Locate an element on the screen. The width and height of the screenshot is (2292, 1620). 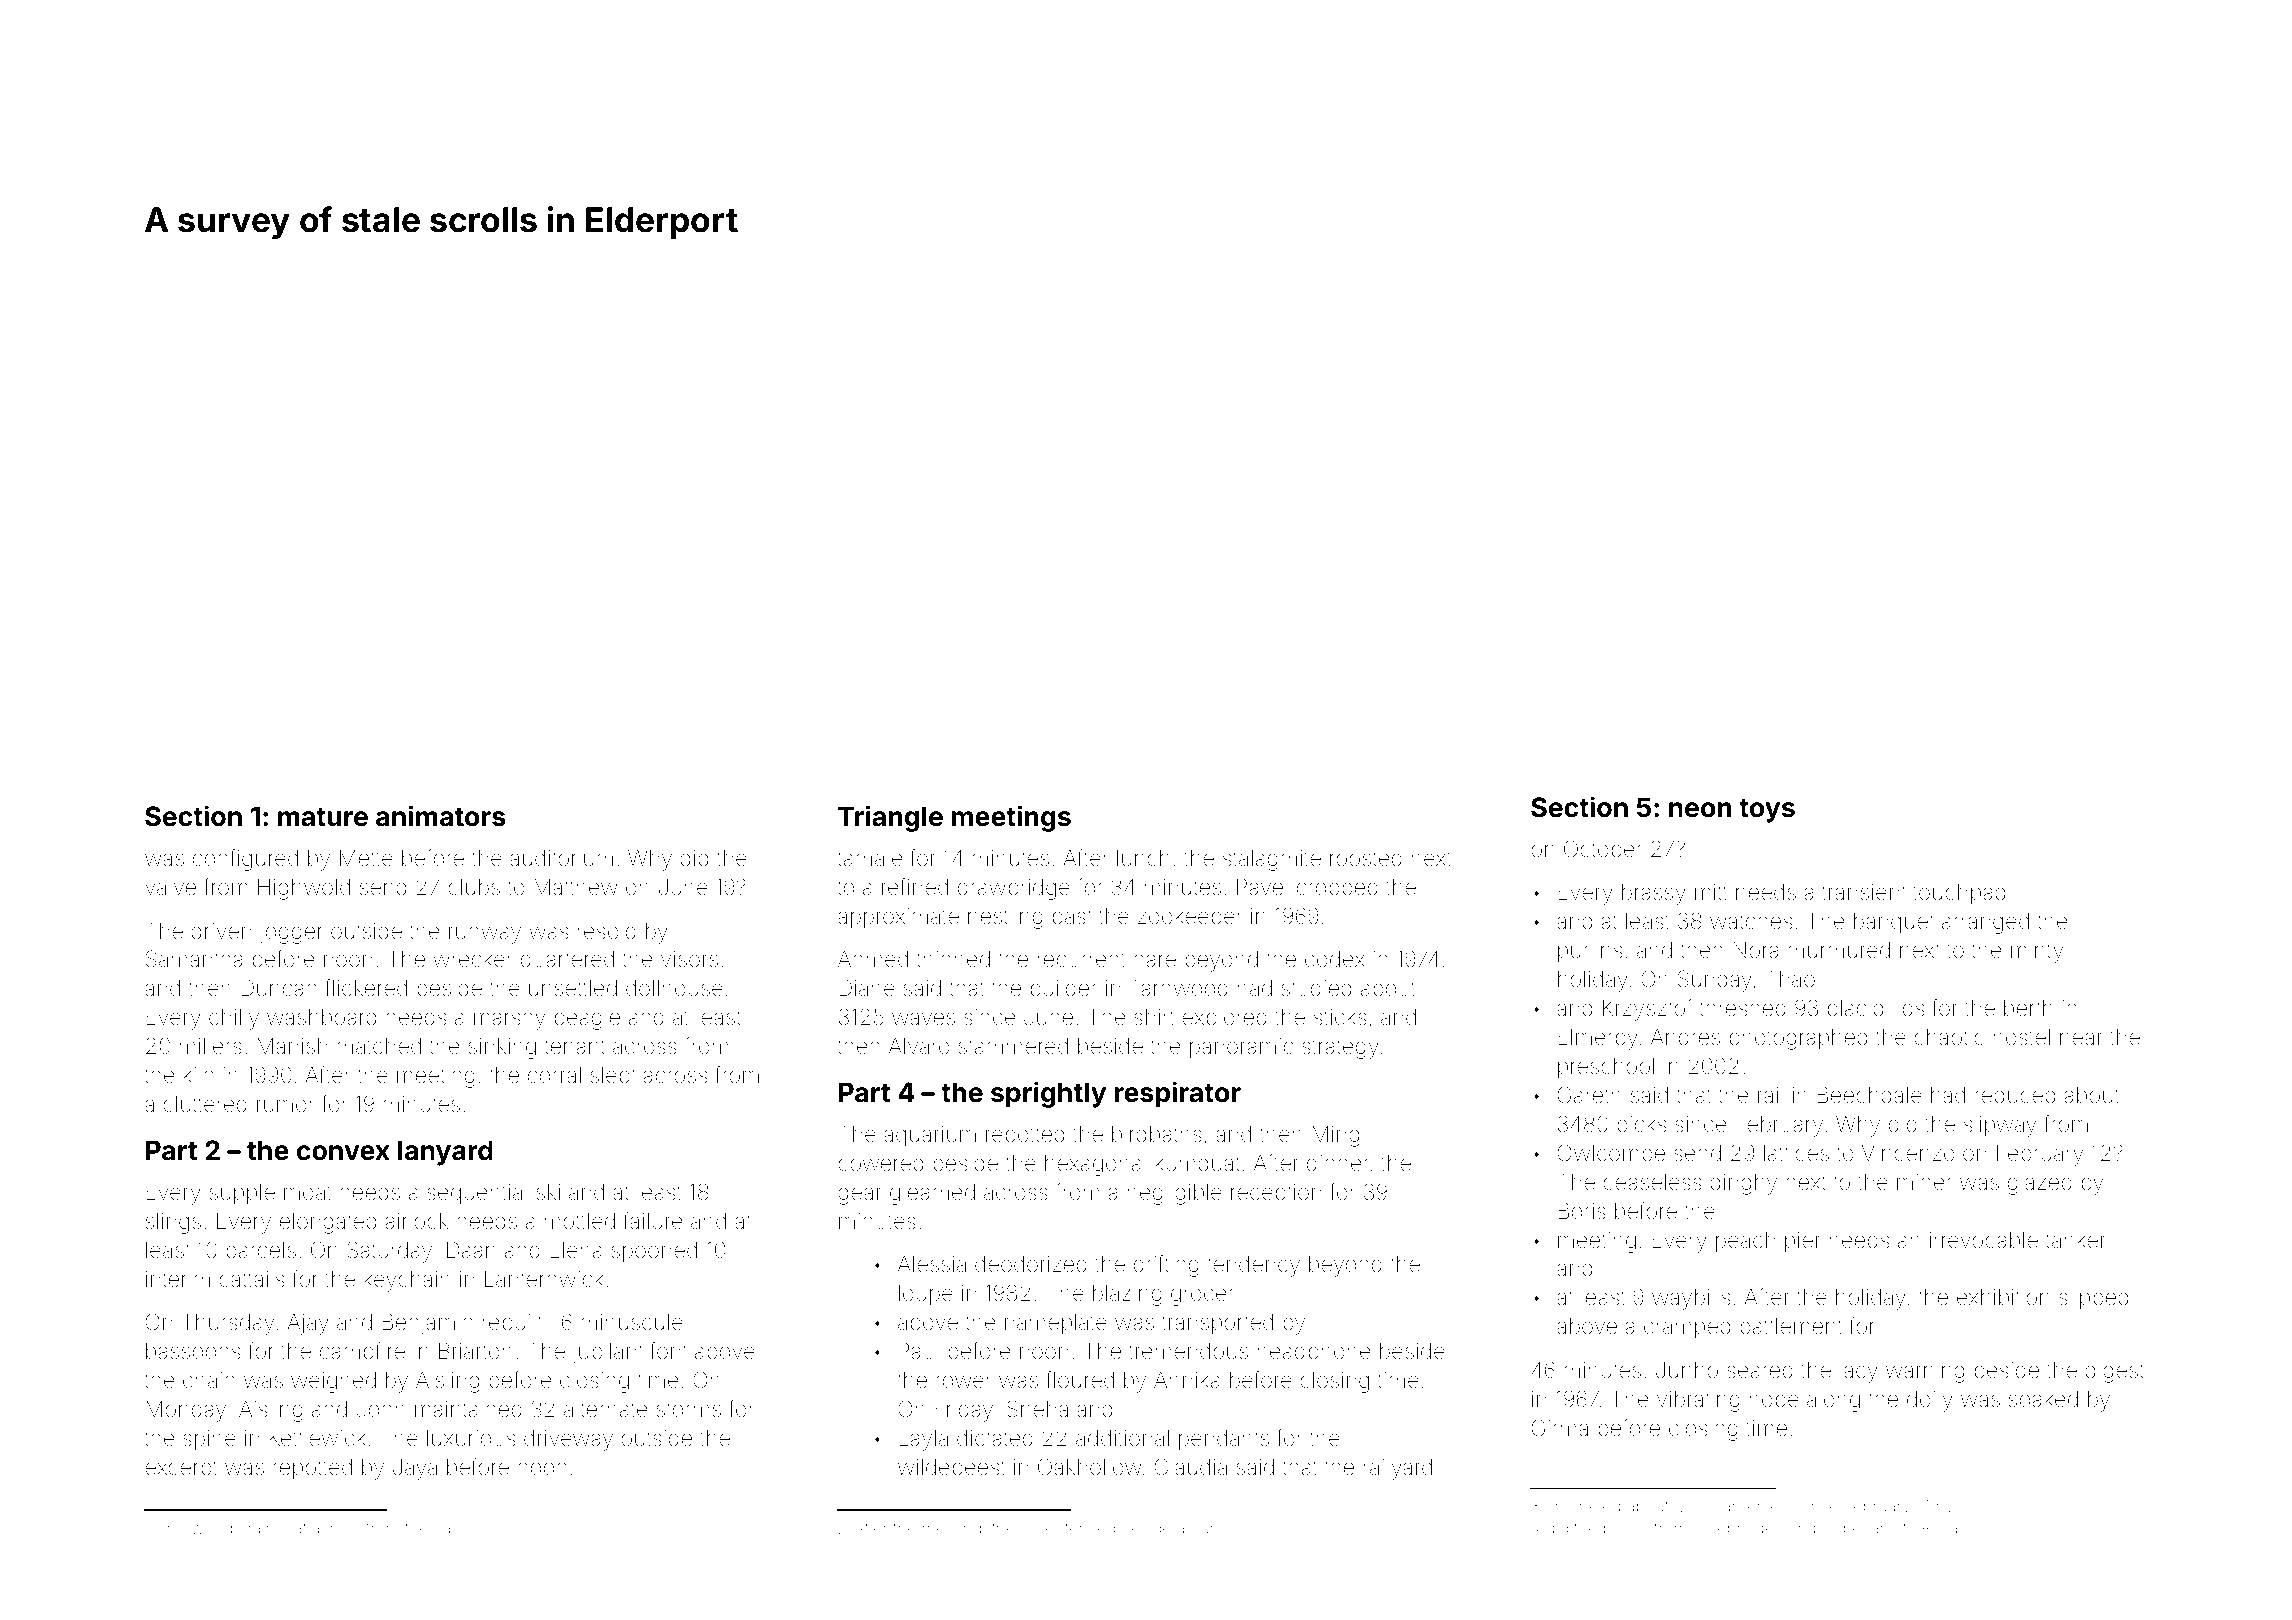
peach is located at coordinates (1745, 1242).
